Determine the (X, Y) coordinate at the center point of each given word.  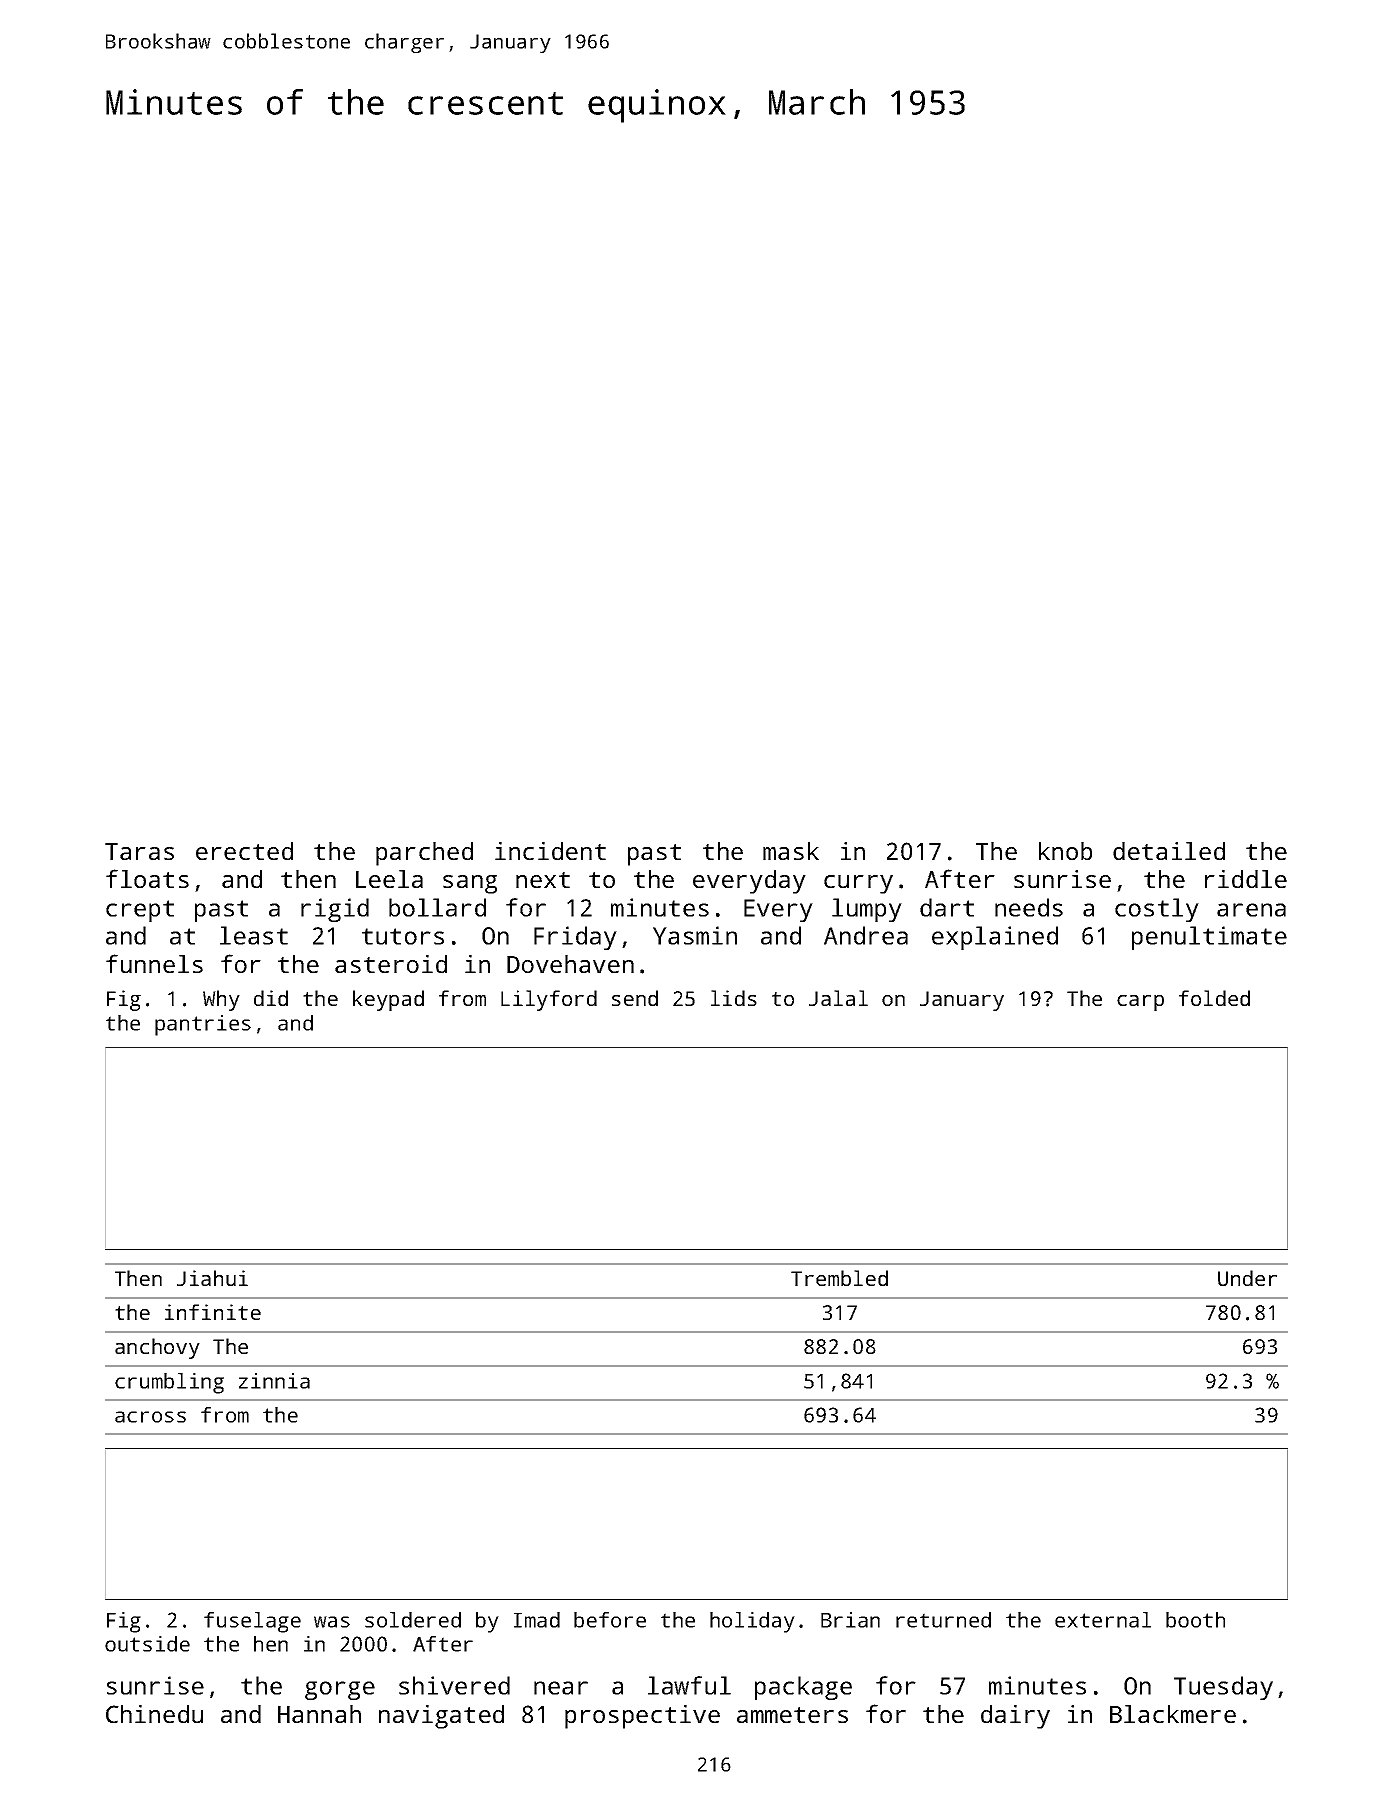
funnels (154, 963)
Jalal (838, 998)
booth (1195, 1620)
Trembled (839, 1278)
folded (1214, 998)
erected (244, 851)
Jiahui (212, 1278)
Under (1247, 1278)
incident (550, 851)
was (332, 1622)
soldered (413, 1620)
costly (1157, 910)
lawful (689, 1685)
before (610, 1620)
